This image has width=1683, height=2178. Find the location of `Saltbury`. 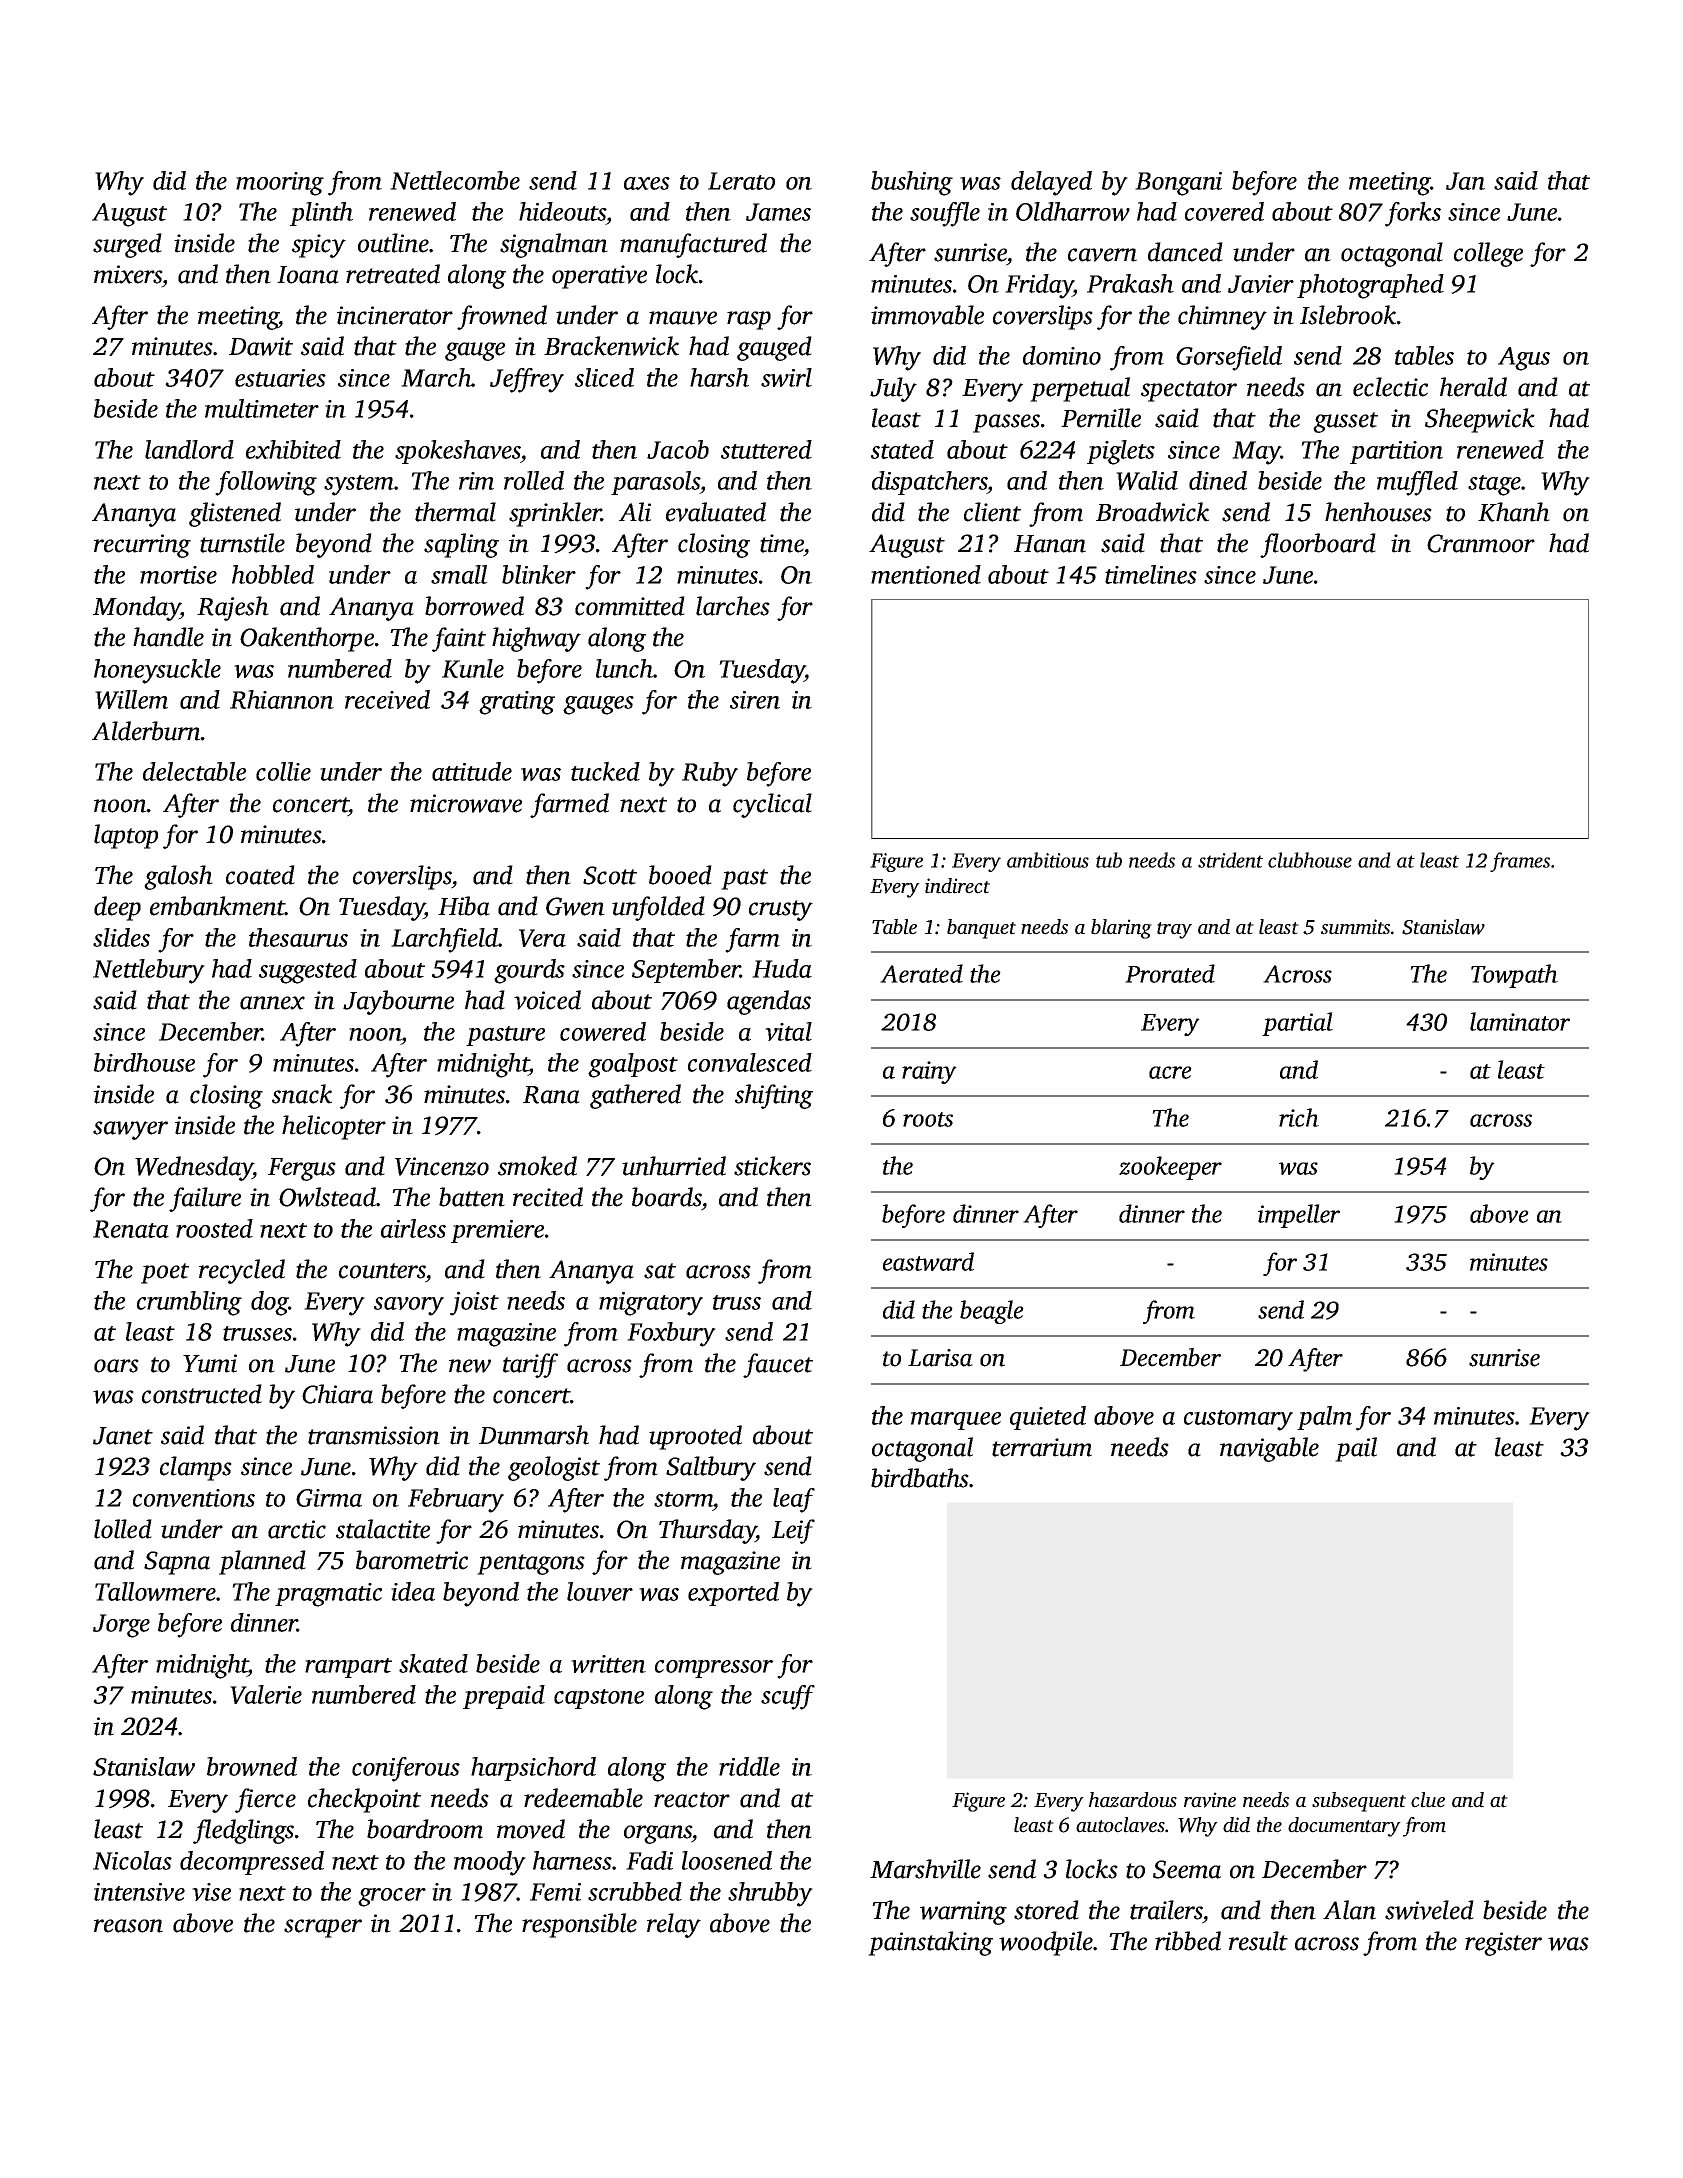

Saltbury is located at coordinates (711, 1468).
